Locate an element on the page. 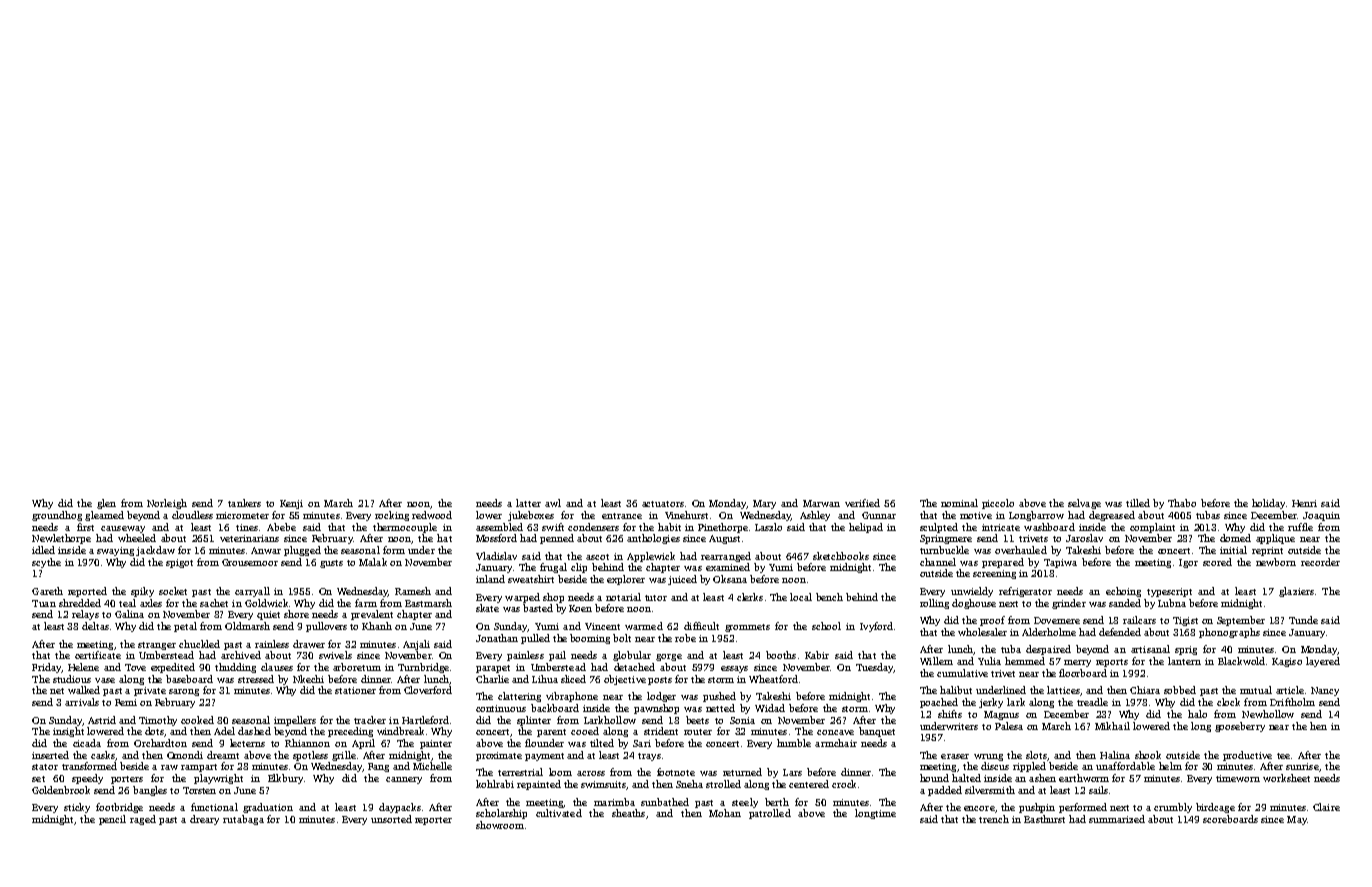 This image has width=1372, height=887. thermocouple is located at coordinates (405, 528).
